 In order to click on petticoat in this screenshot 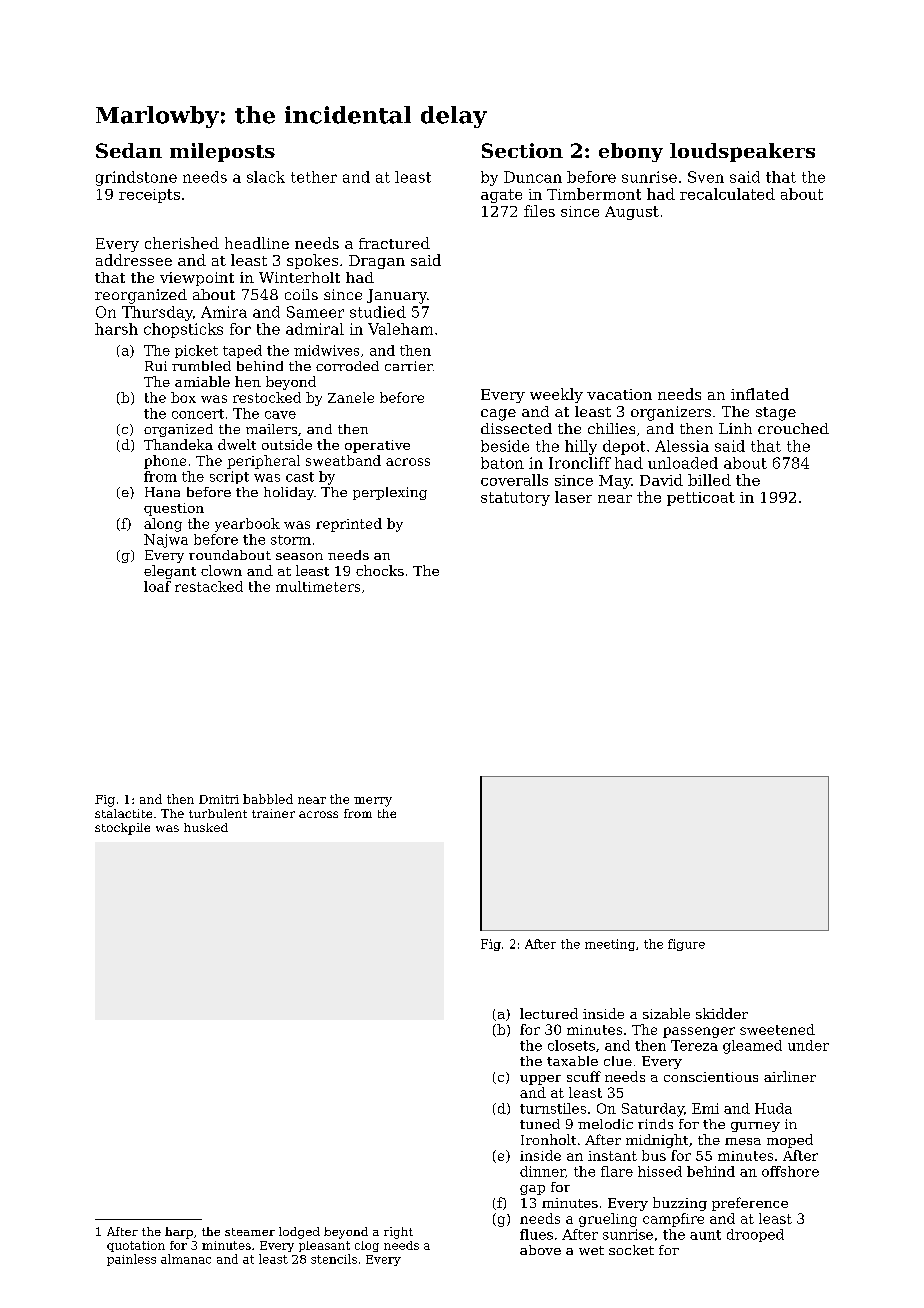, I will do `click(701, 499)`.
